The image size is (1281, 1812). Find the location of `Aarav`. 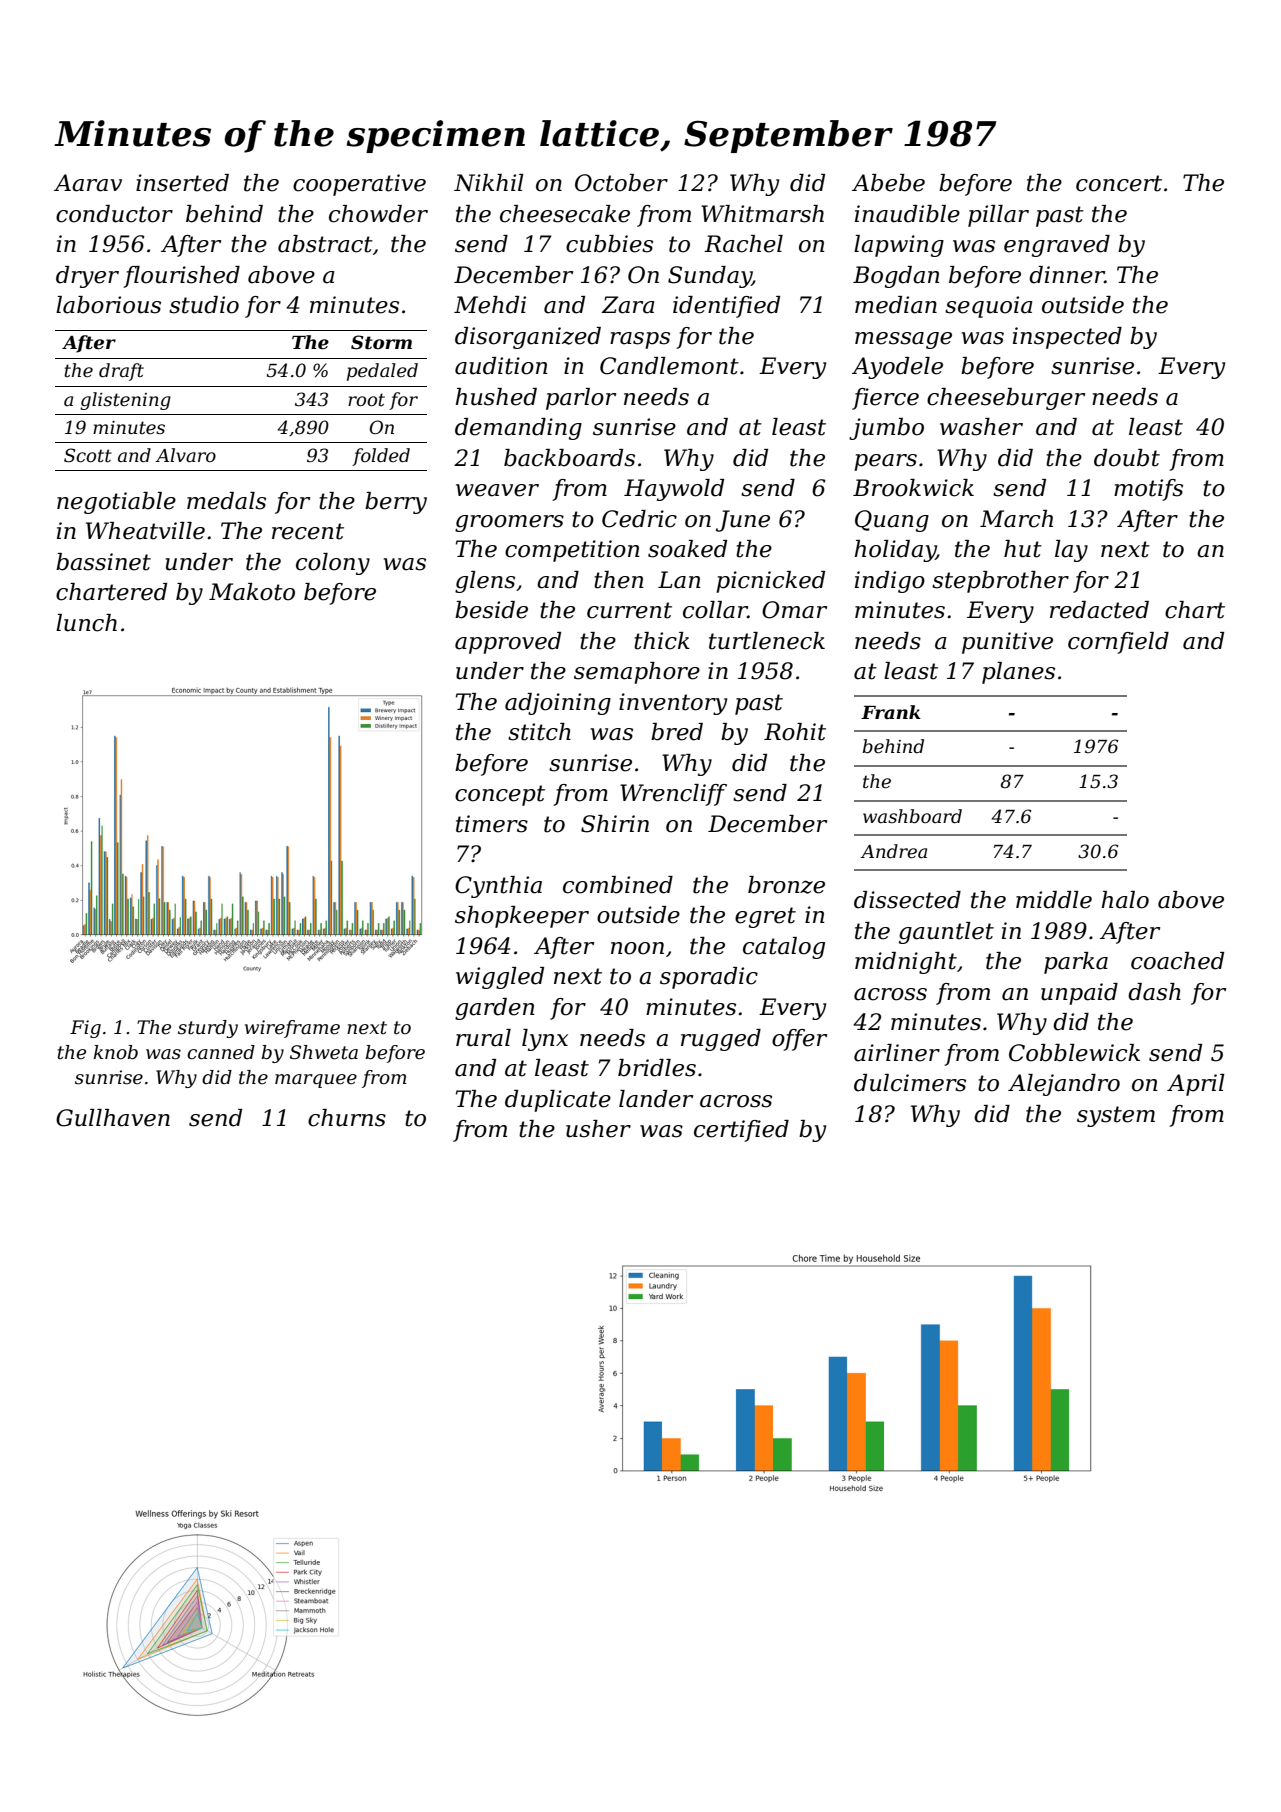

Aarav is located at coordinates (88, 183).
